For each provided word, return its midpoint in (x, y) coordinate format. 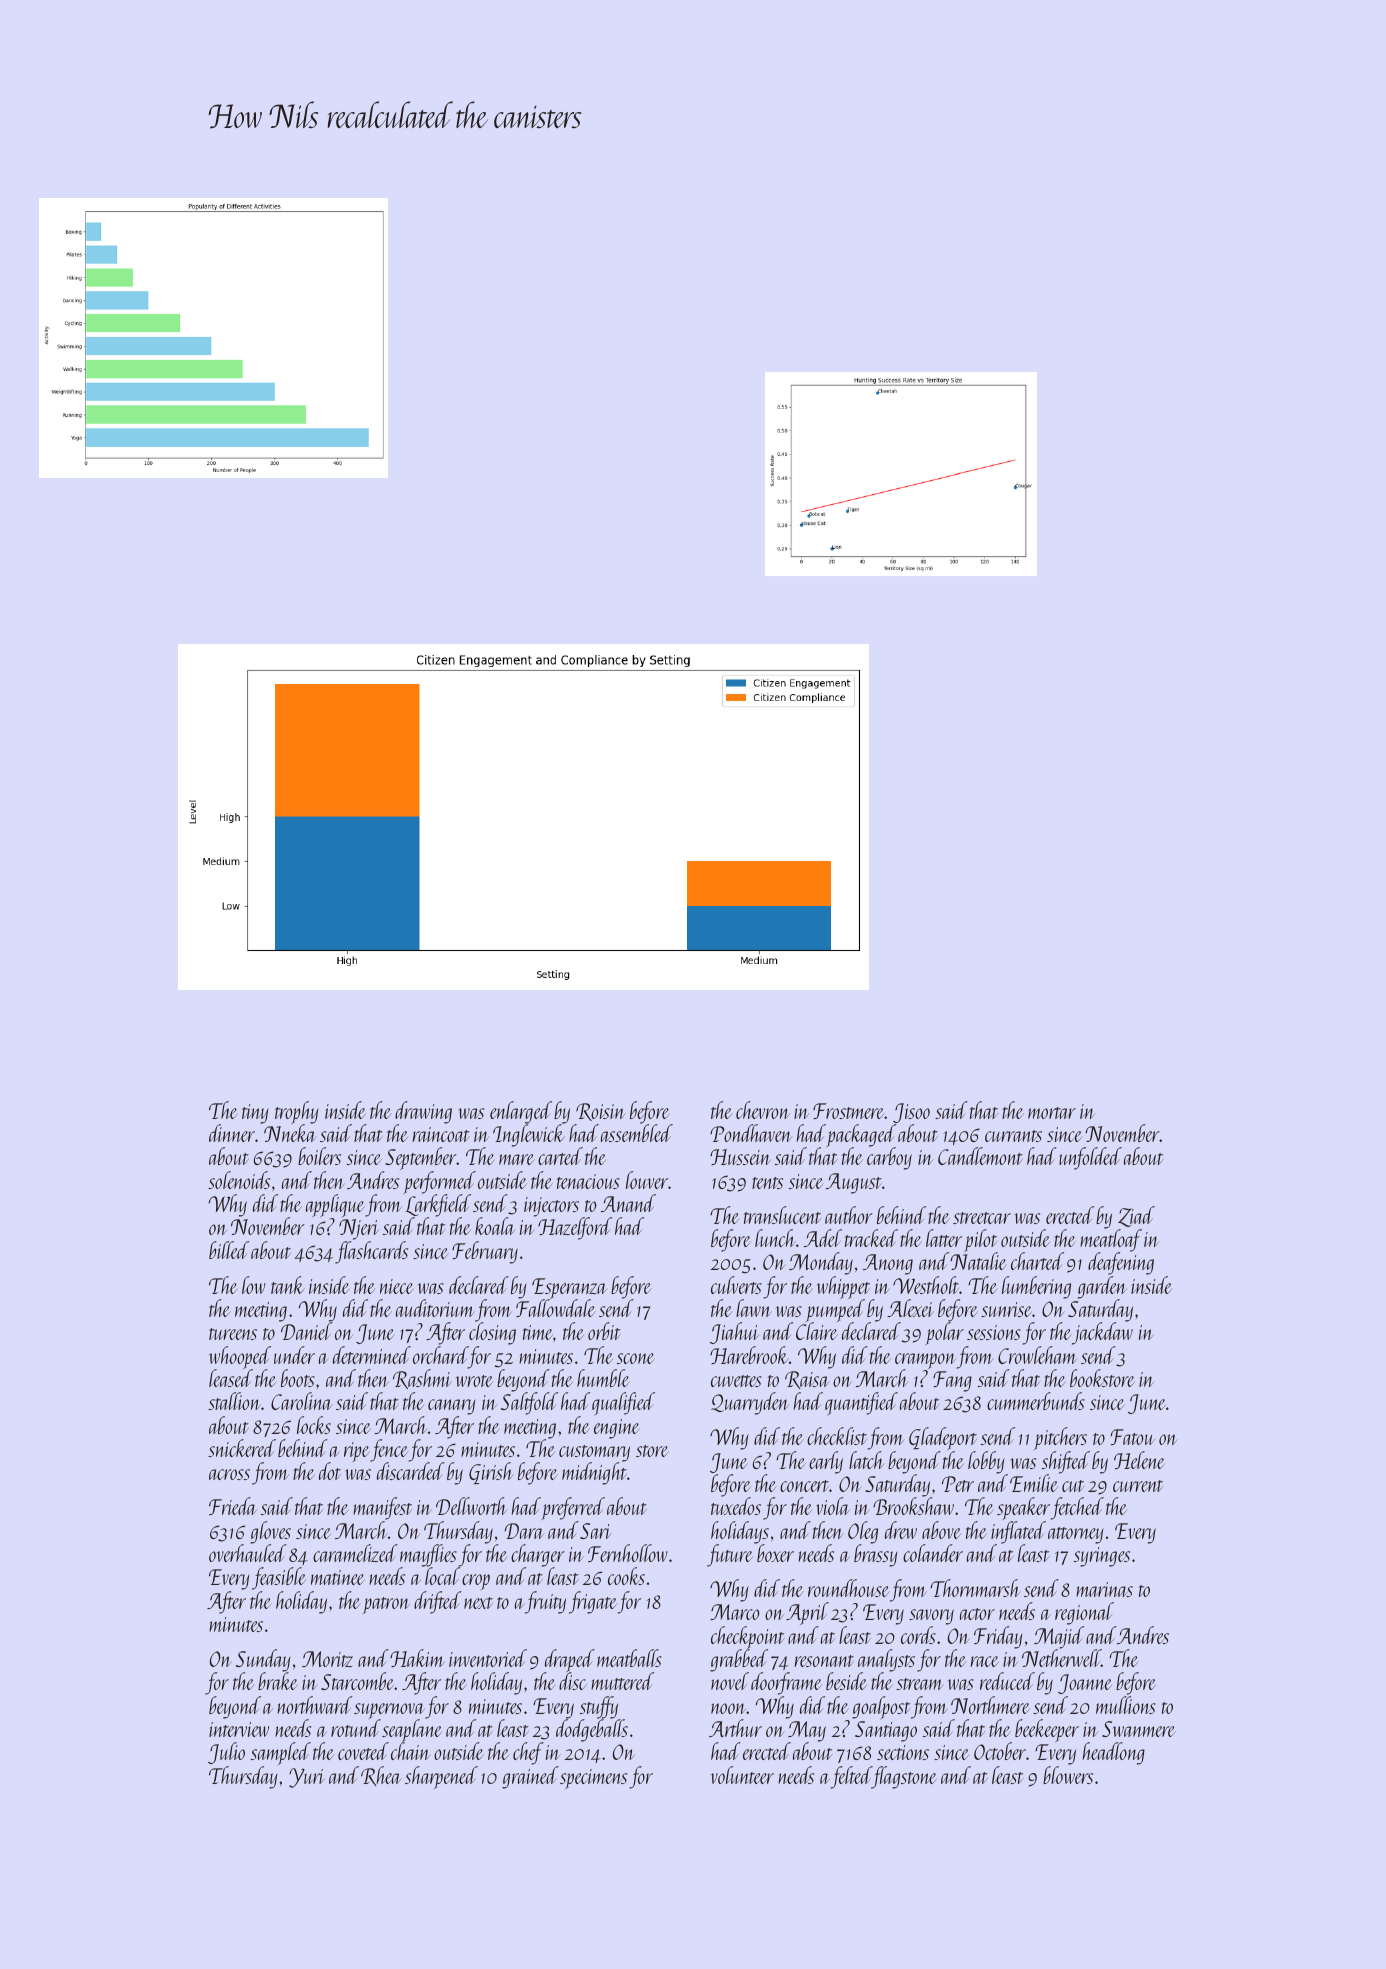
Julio (226, 1753)
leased (231, 1378)
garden (1102, 1287)
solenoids (239, 1180)
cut (1073, 1486)
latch (866, 1460)
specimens (593, 1779)
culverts (736, 1285)
